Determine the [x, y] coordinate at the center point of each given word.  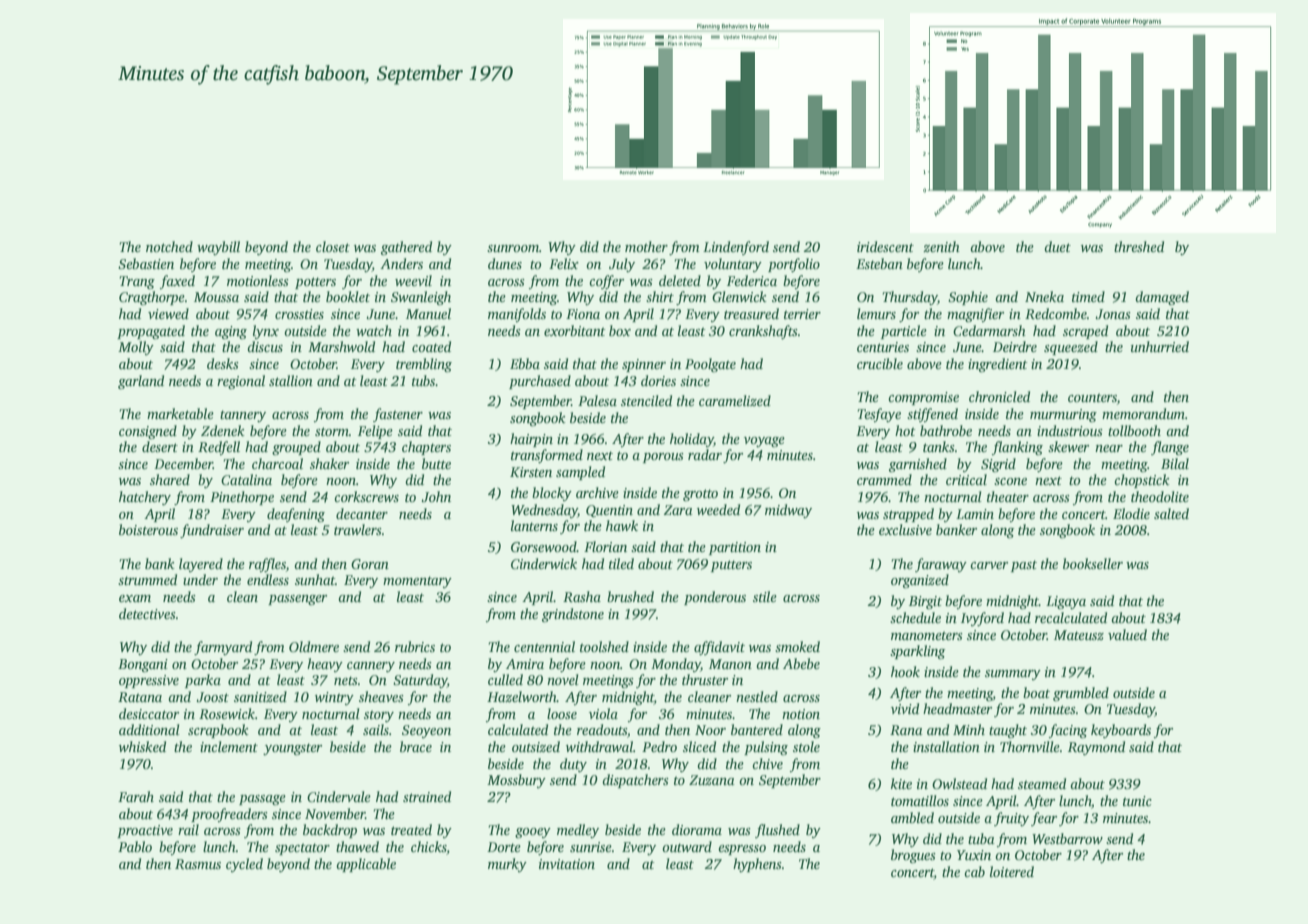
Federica [752, 280]
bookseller [1093, 563]
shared [170, 479]
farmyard [223, 648]
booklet [348, 296]
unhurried [1160, 346]
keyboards [1121, 731]
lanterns [534, 525]
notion [801, 714]
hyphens [757, 865]
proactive [145, 831]
